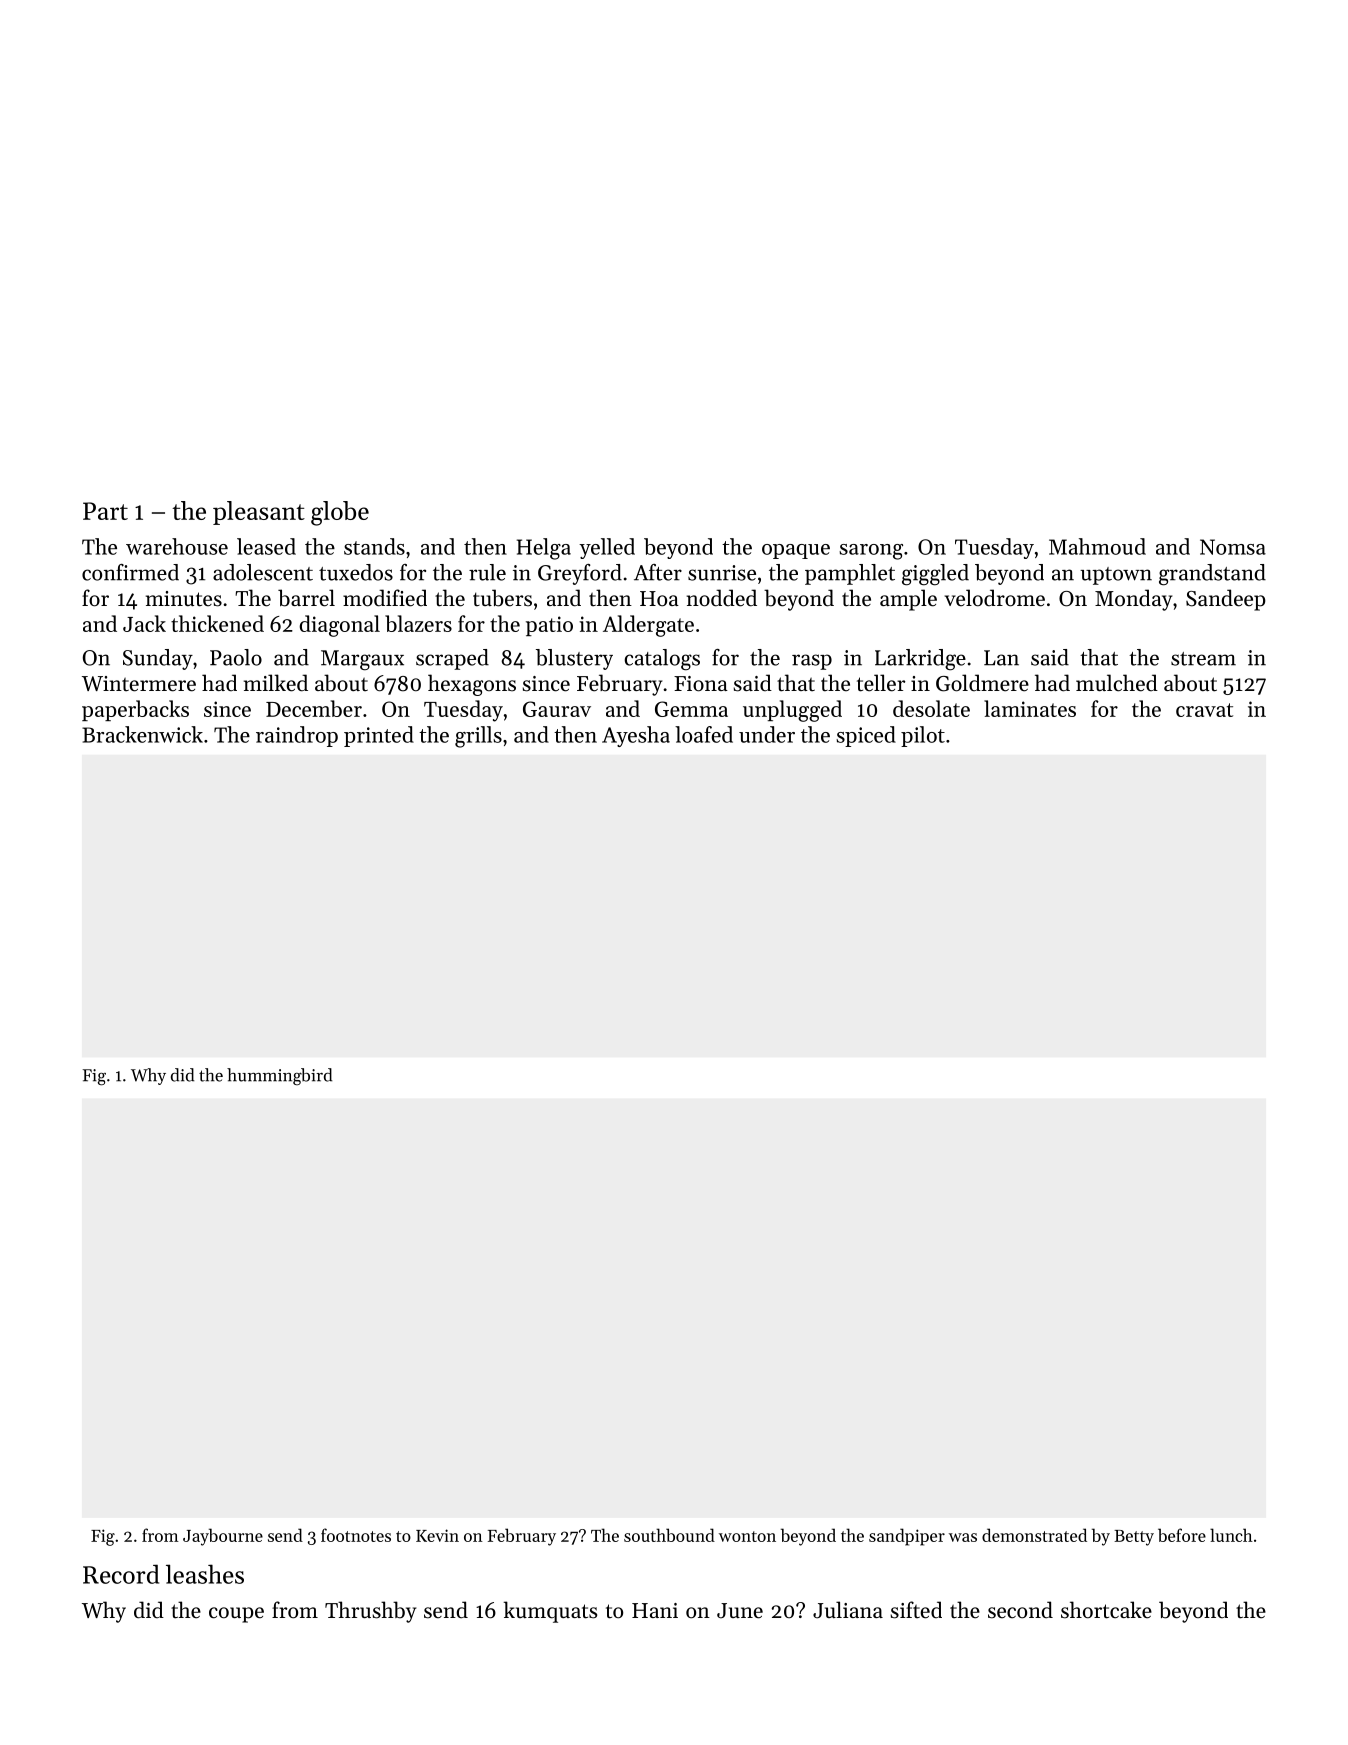  Describe the element at coordinates (370, 1612) in the screenshot. I see `Thrushby` at that location.
